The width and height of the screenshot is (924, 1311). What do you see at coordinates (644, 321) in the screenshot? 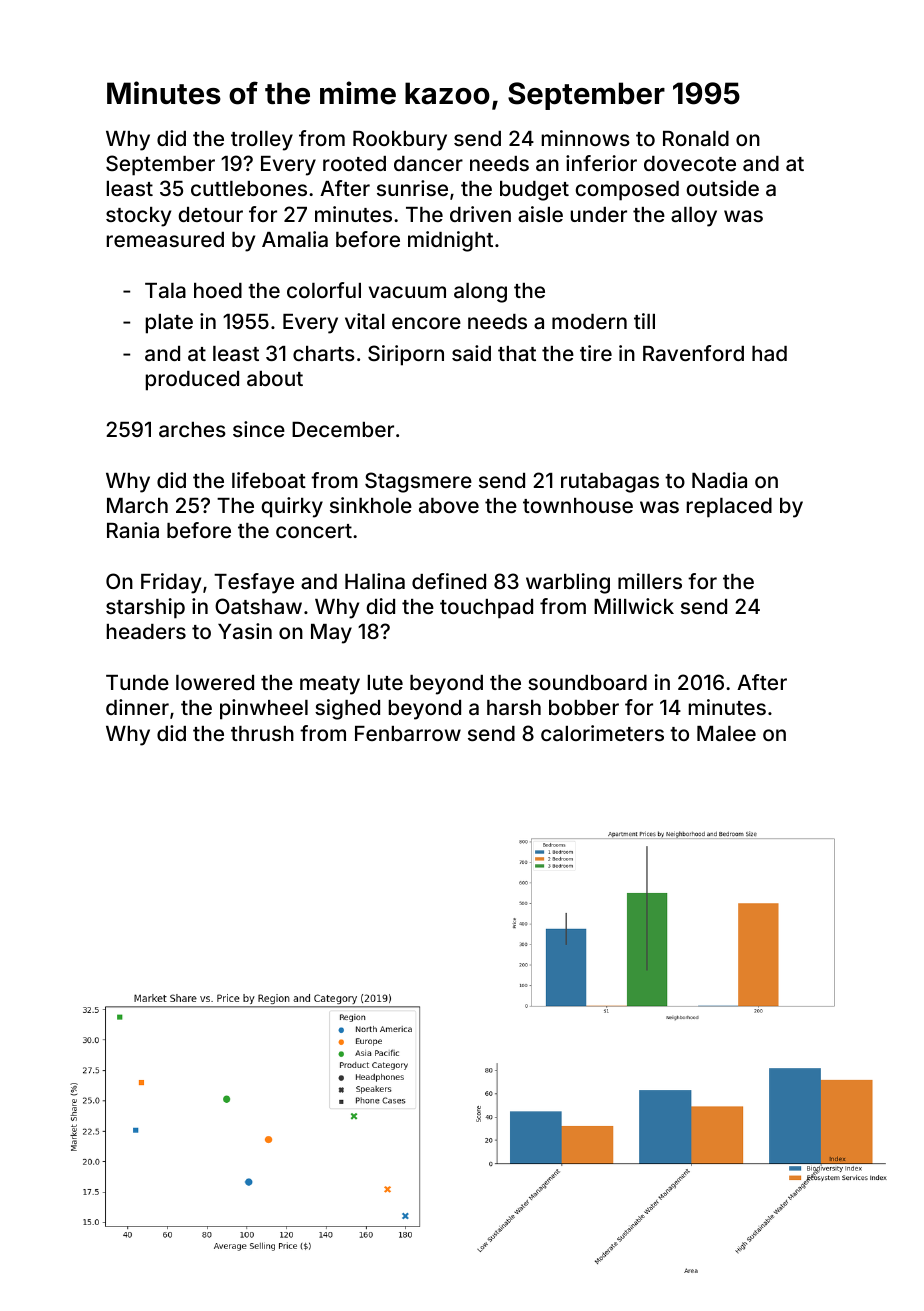
I see `till` at bounding box center [644, 321].
